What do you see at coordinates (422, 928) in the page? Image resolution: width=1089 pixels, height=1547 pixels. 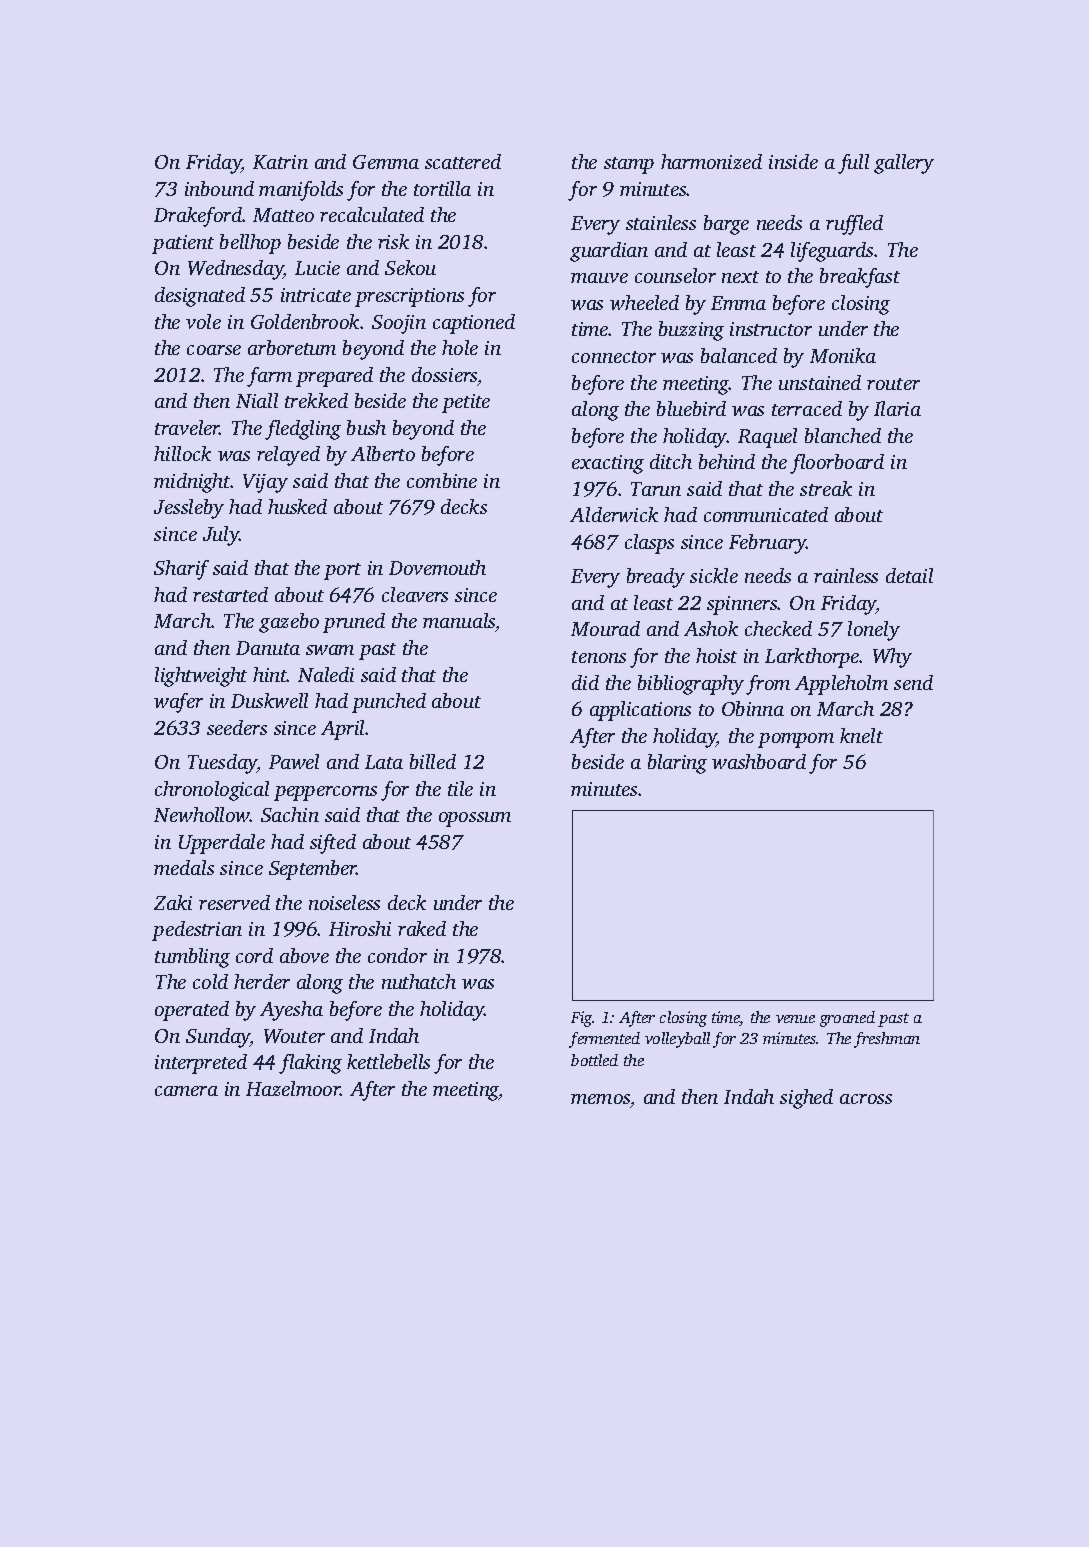 I see `raked` at bounding box center [422, 928].
